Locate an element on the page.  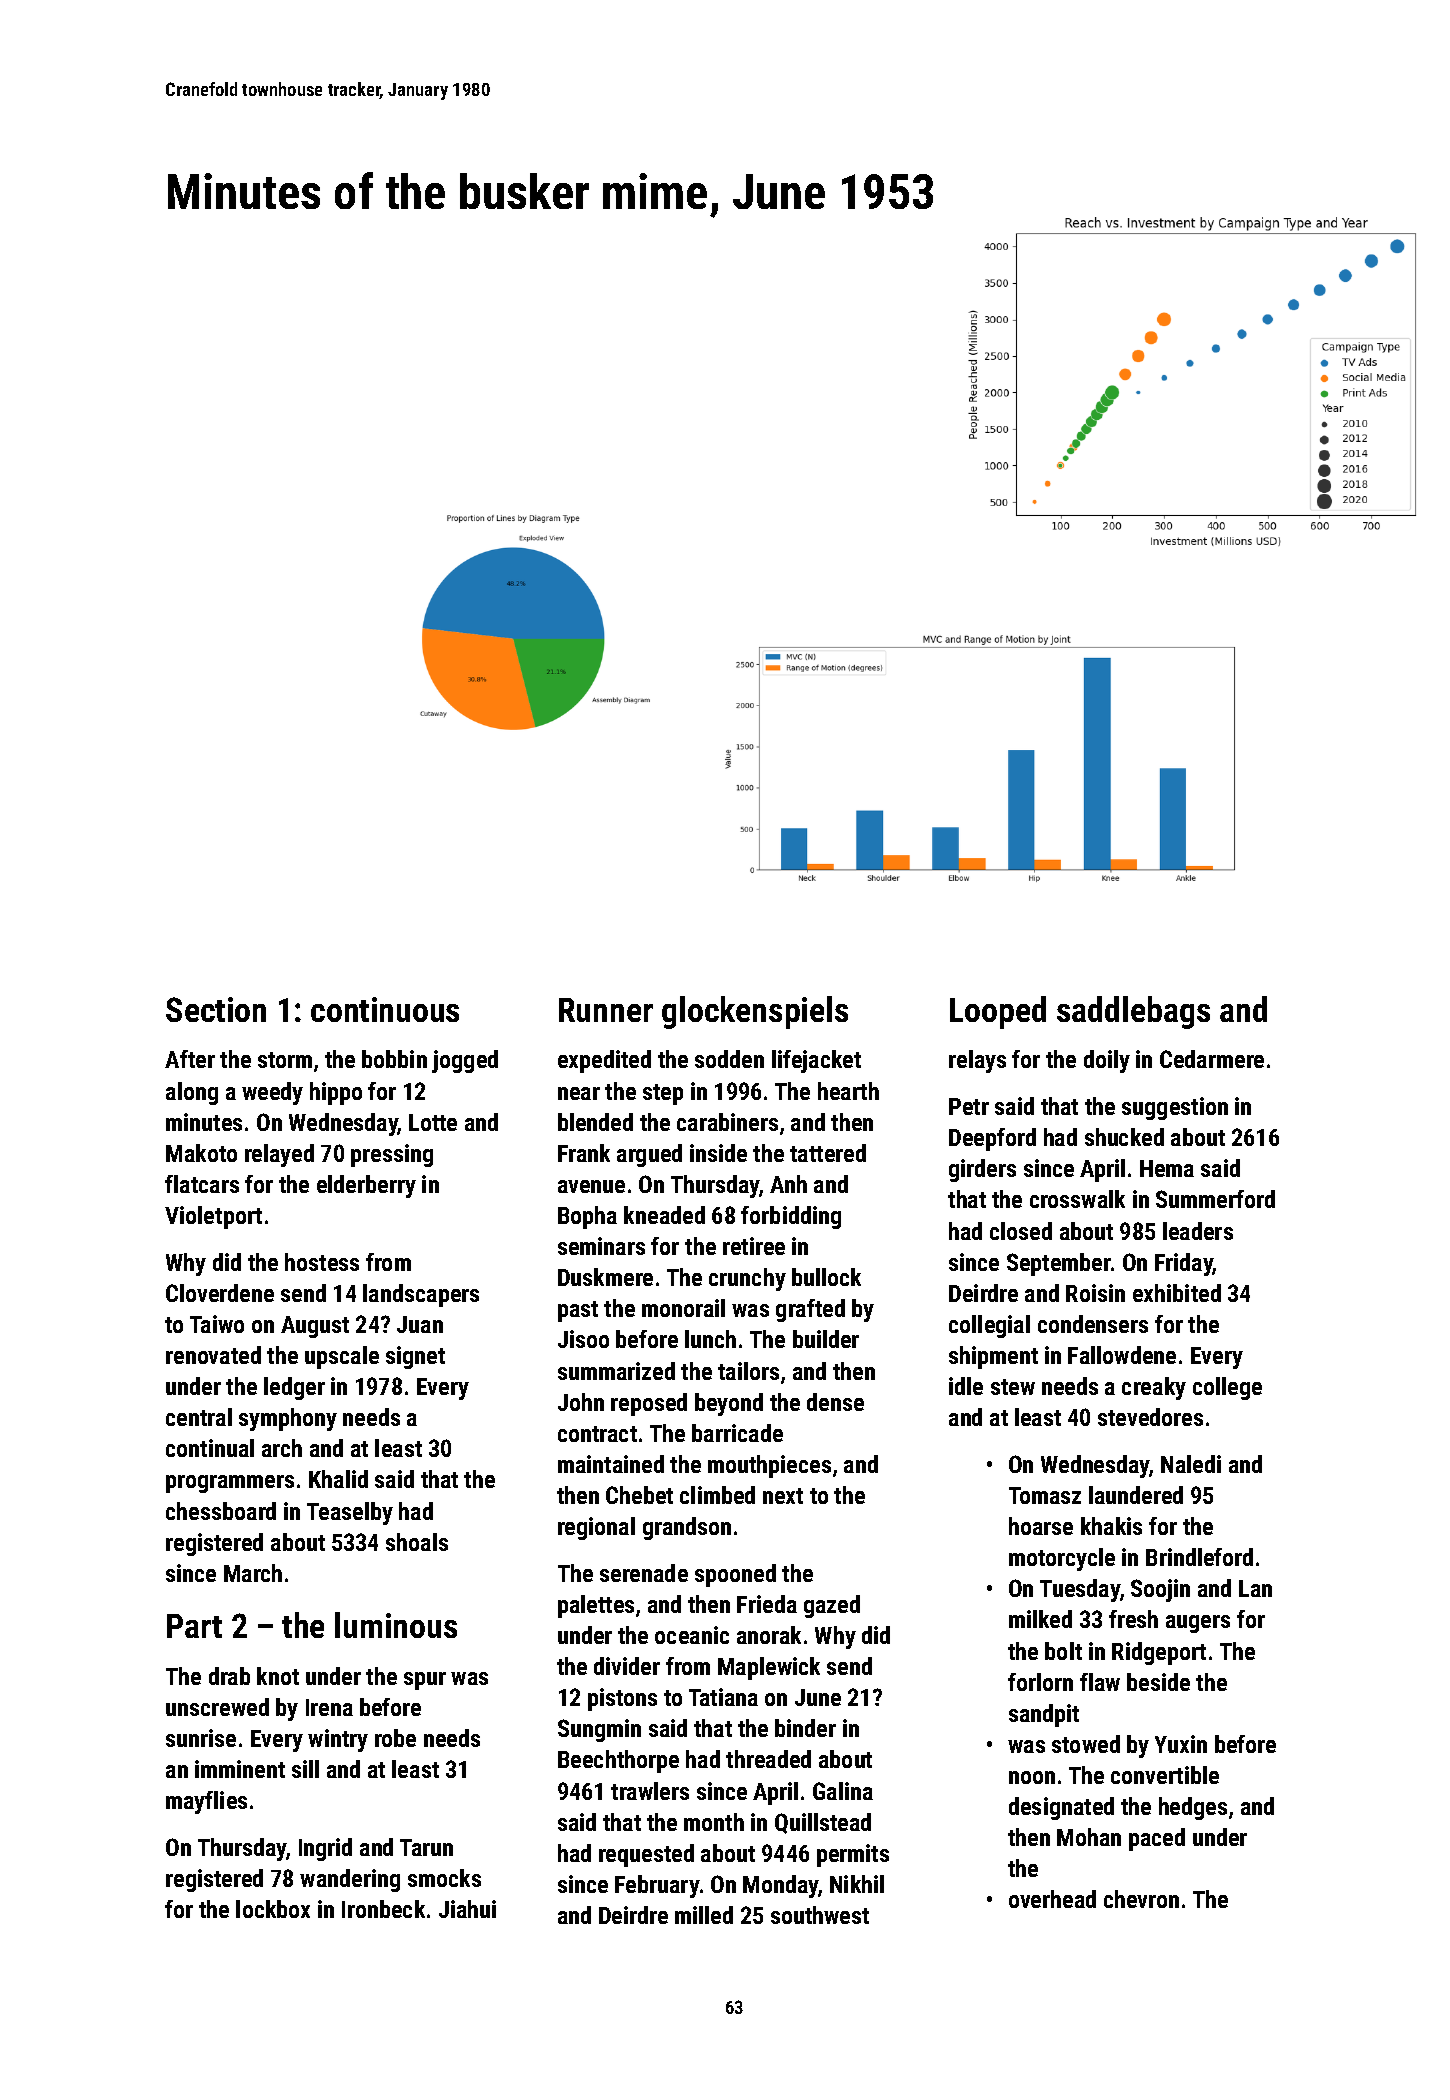
Summerford is located at coordinates (1215, 1199).
